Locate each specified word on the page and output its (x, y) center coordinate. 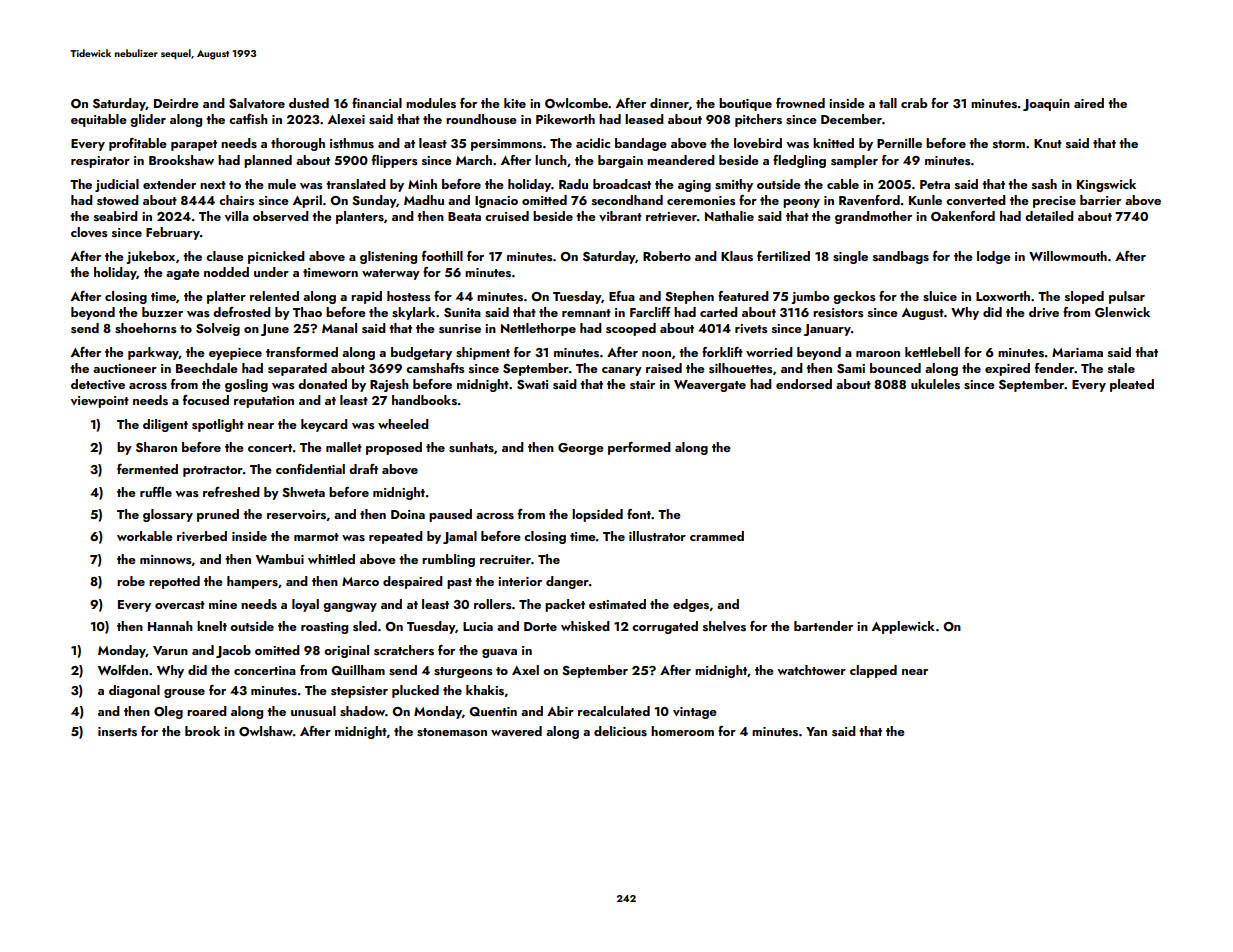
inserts (117, 731)
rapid (366, 297)
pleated (1132, 385)
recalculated (614, 711)
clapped (873, 671)
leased (644, 119)
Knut (1048, 143)
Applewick (903, 627)
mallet (344, 447)
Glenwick (1122, 312)
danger (567, 582)
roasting (324, 628)
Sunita (462, 313)
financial (377, 103)
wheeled (403, 424)
